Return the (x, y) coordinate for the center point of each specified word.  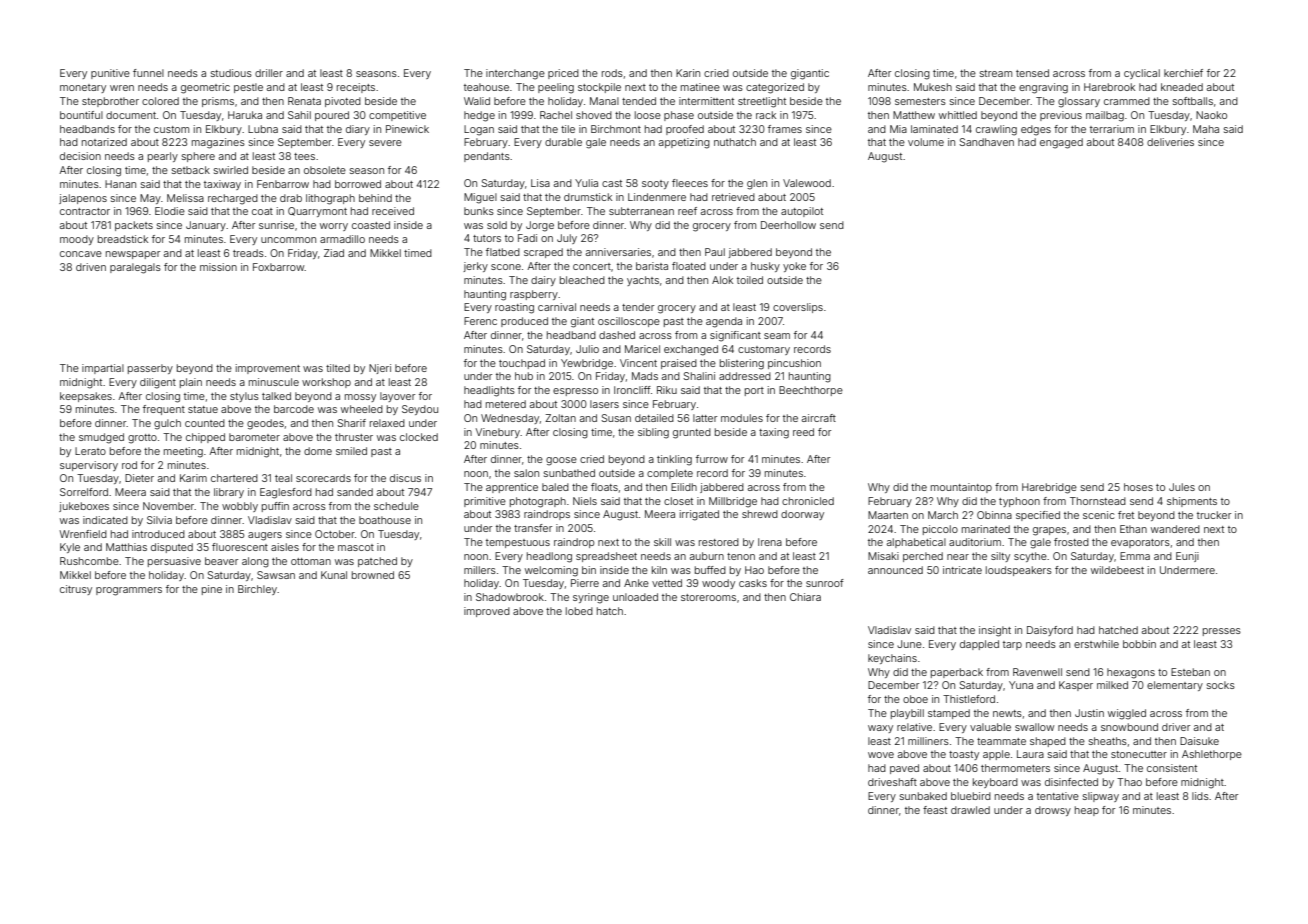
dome (318, 451)
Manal (604, 101)
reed (803, 432)
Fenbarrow (283, 184)
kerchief (1183, 73)
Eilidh (684, 487)
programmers (129, 591)
